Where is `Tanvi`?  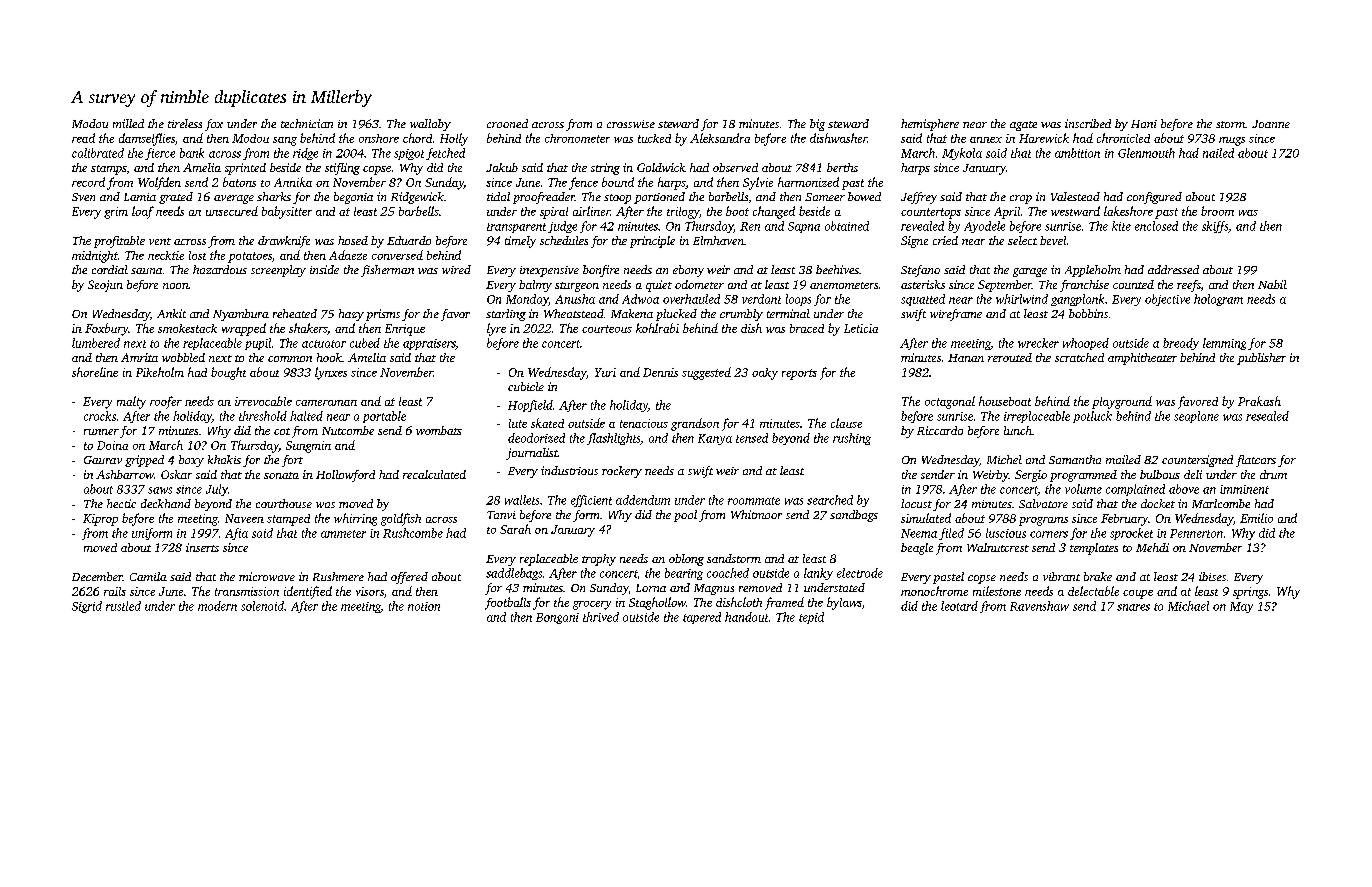
Tanvi is located at coordinates (501, 515).
